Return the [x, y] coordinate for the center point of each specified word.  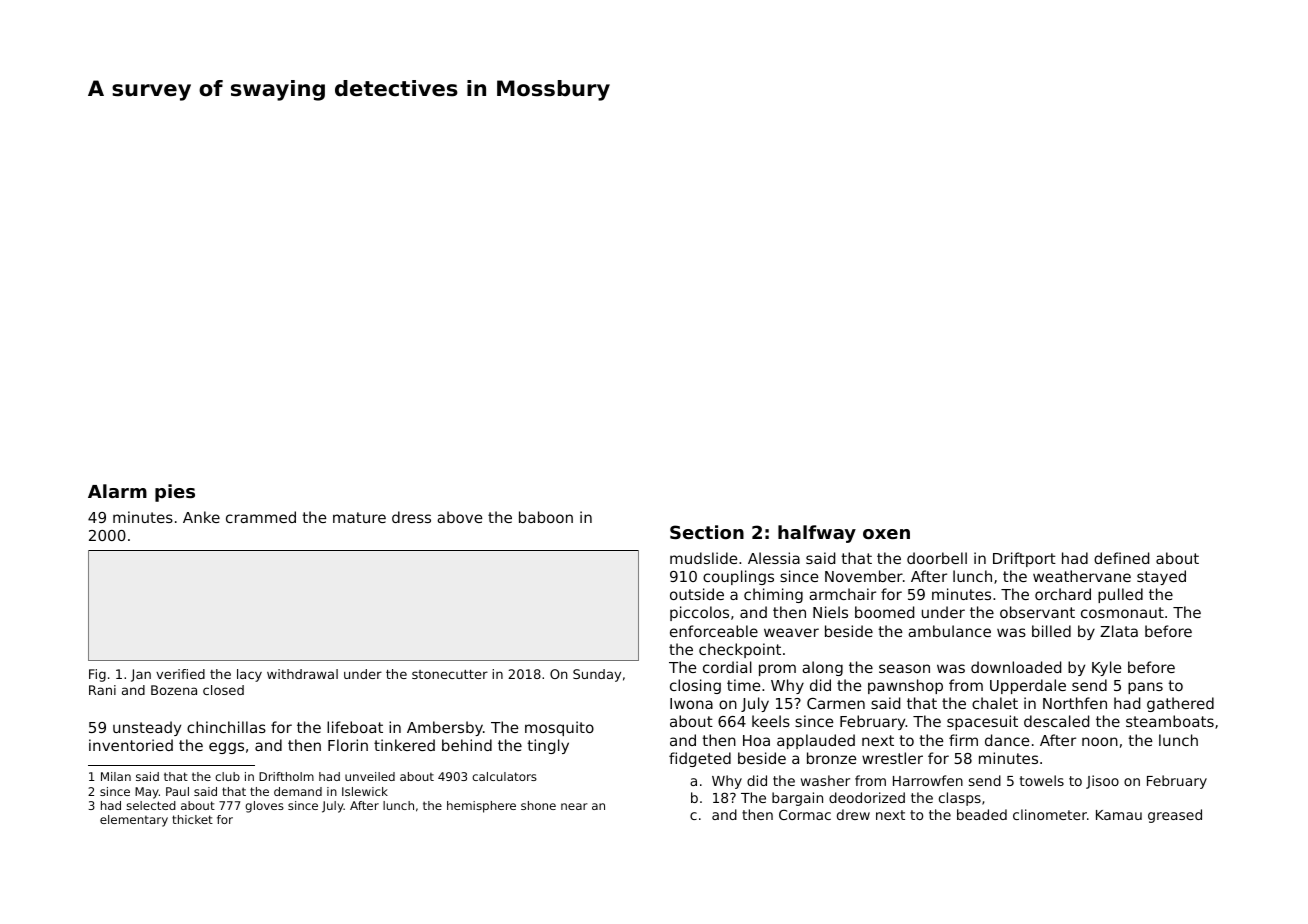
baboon [546, 517]
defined [1121, 558]
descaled [1056, 721]
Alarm [117, 491]
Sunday [597, 675]
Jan [141, 675]
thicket [192, 819]
